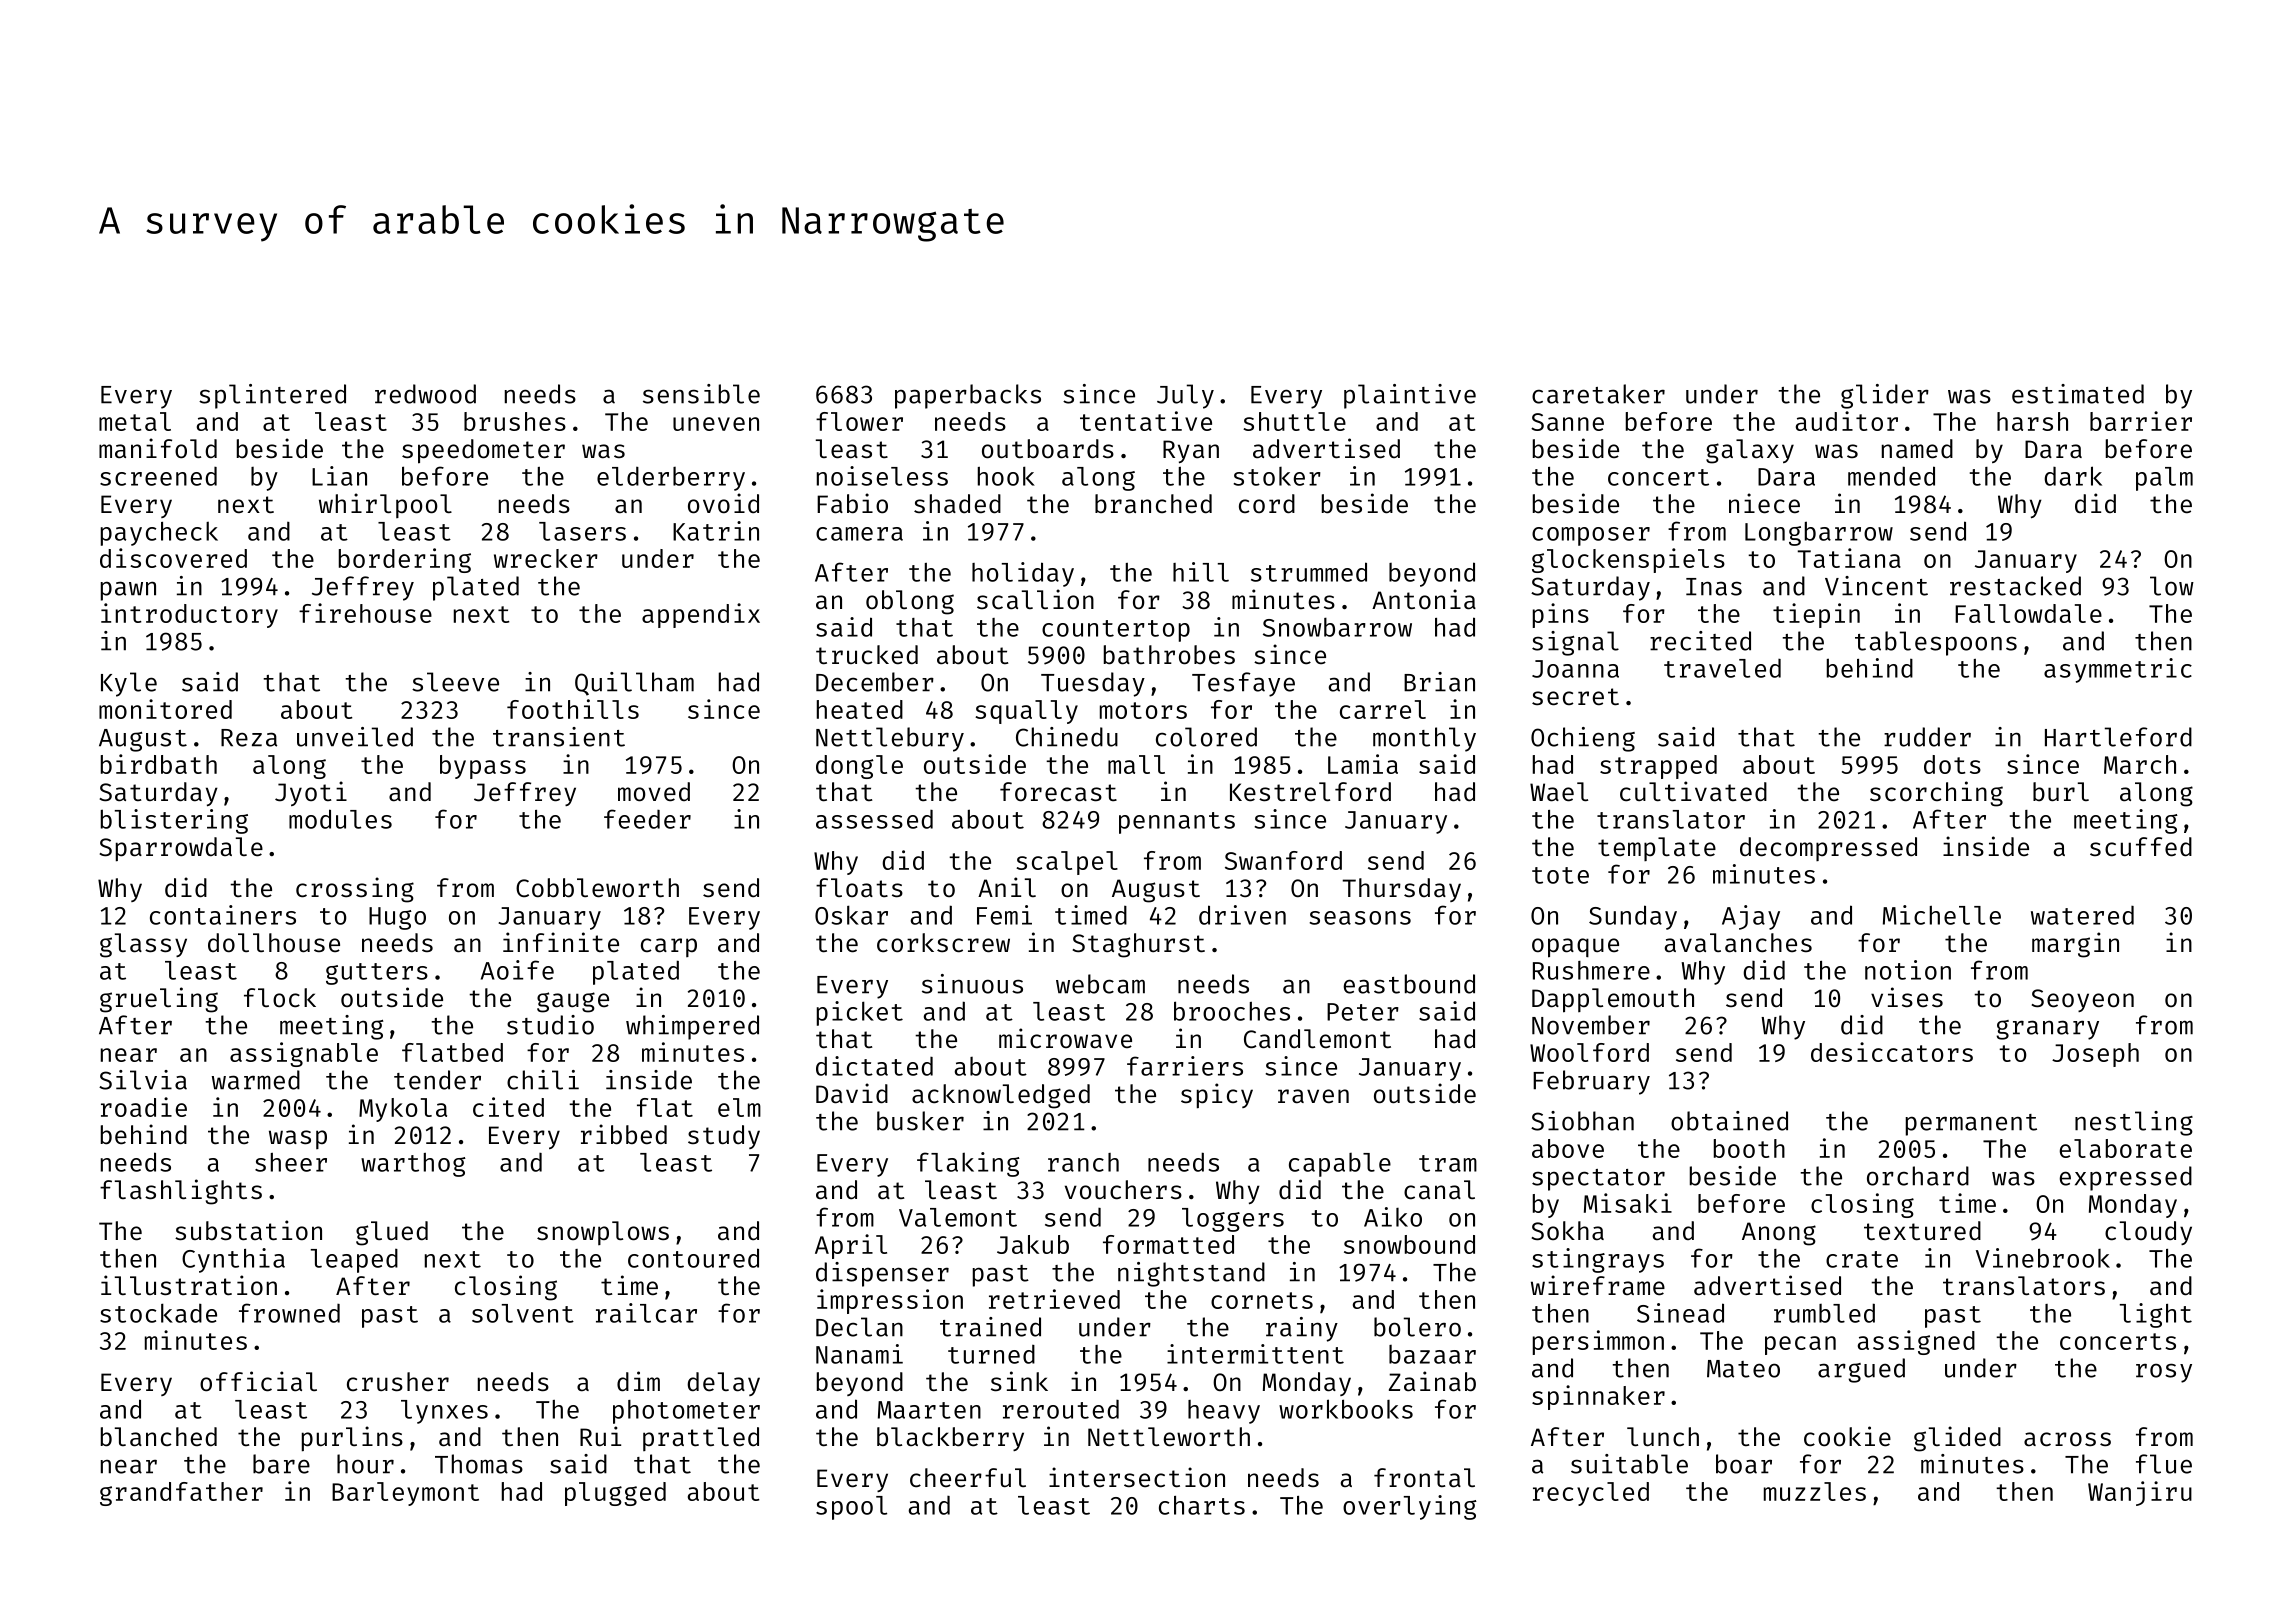  What do you see at coordinates (1006, 476) in the screenshot?
I see `hook` at bounding box center [1006, 476].
